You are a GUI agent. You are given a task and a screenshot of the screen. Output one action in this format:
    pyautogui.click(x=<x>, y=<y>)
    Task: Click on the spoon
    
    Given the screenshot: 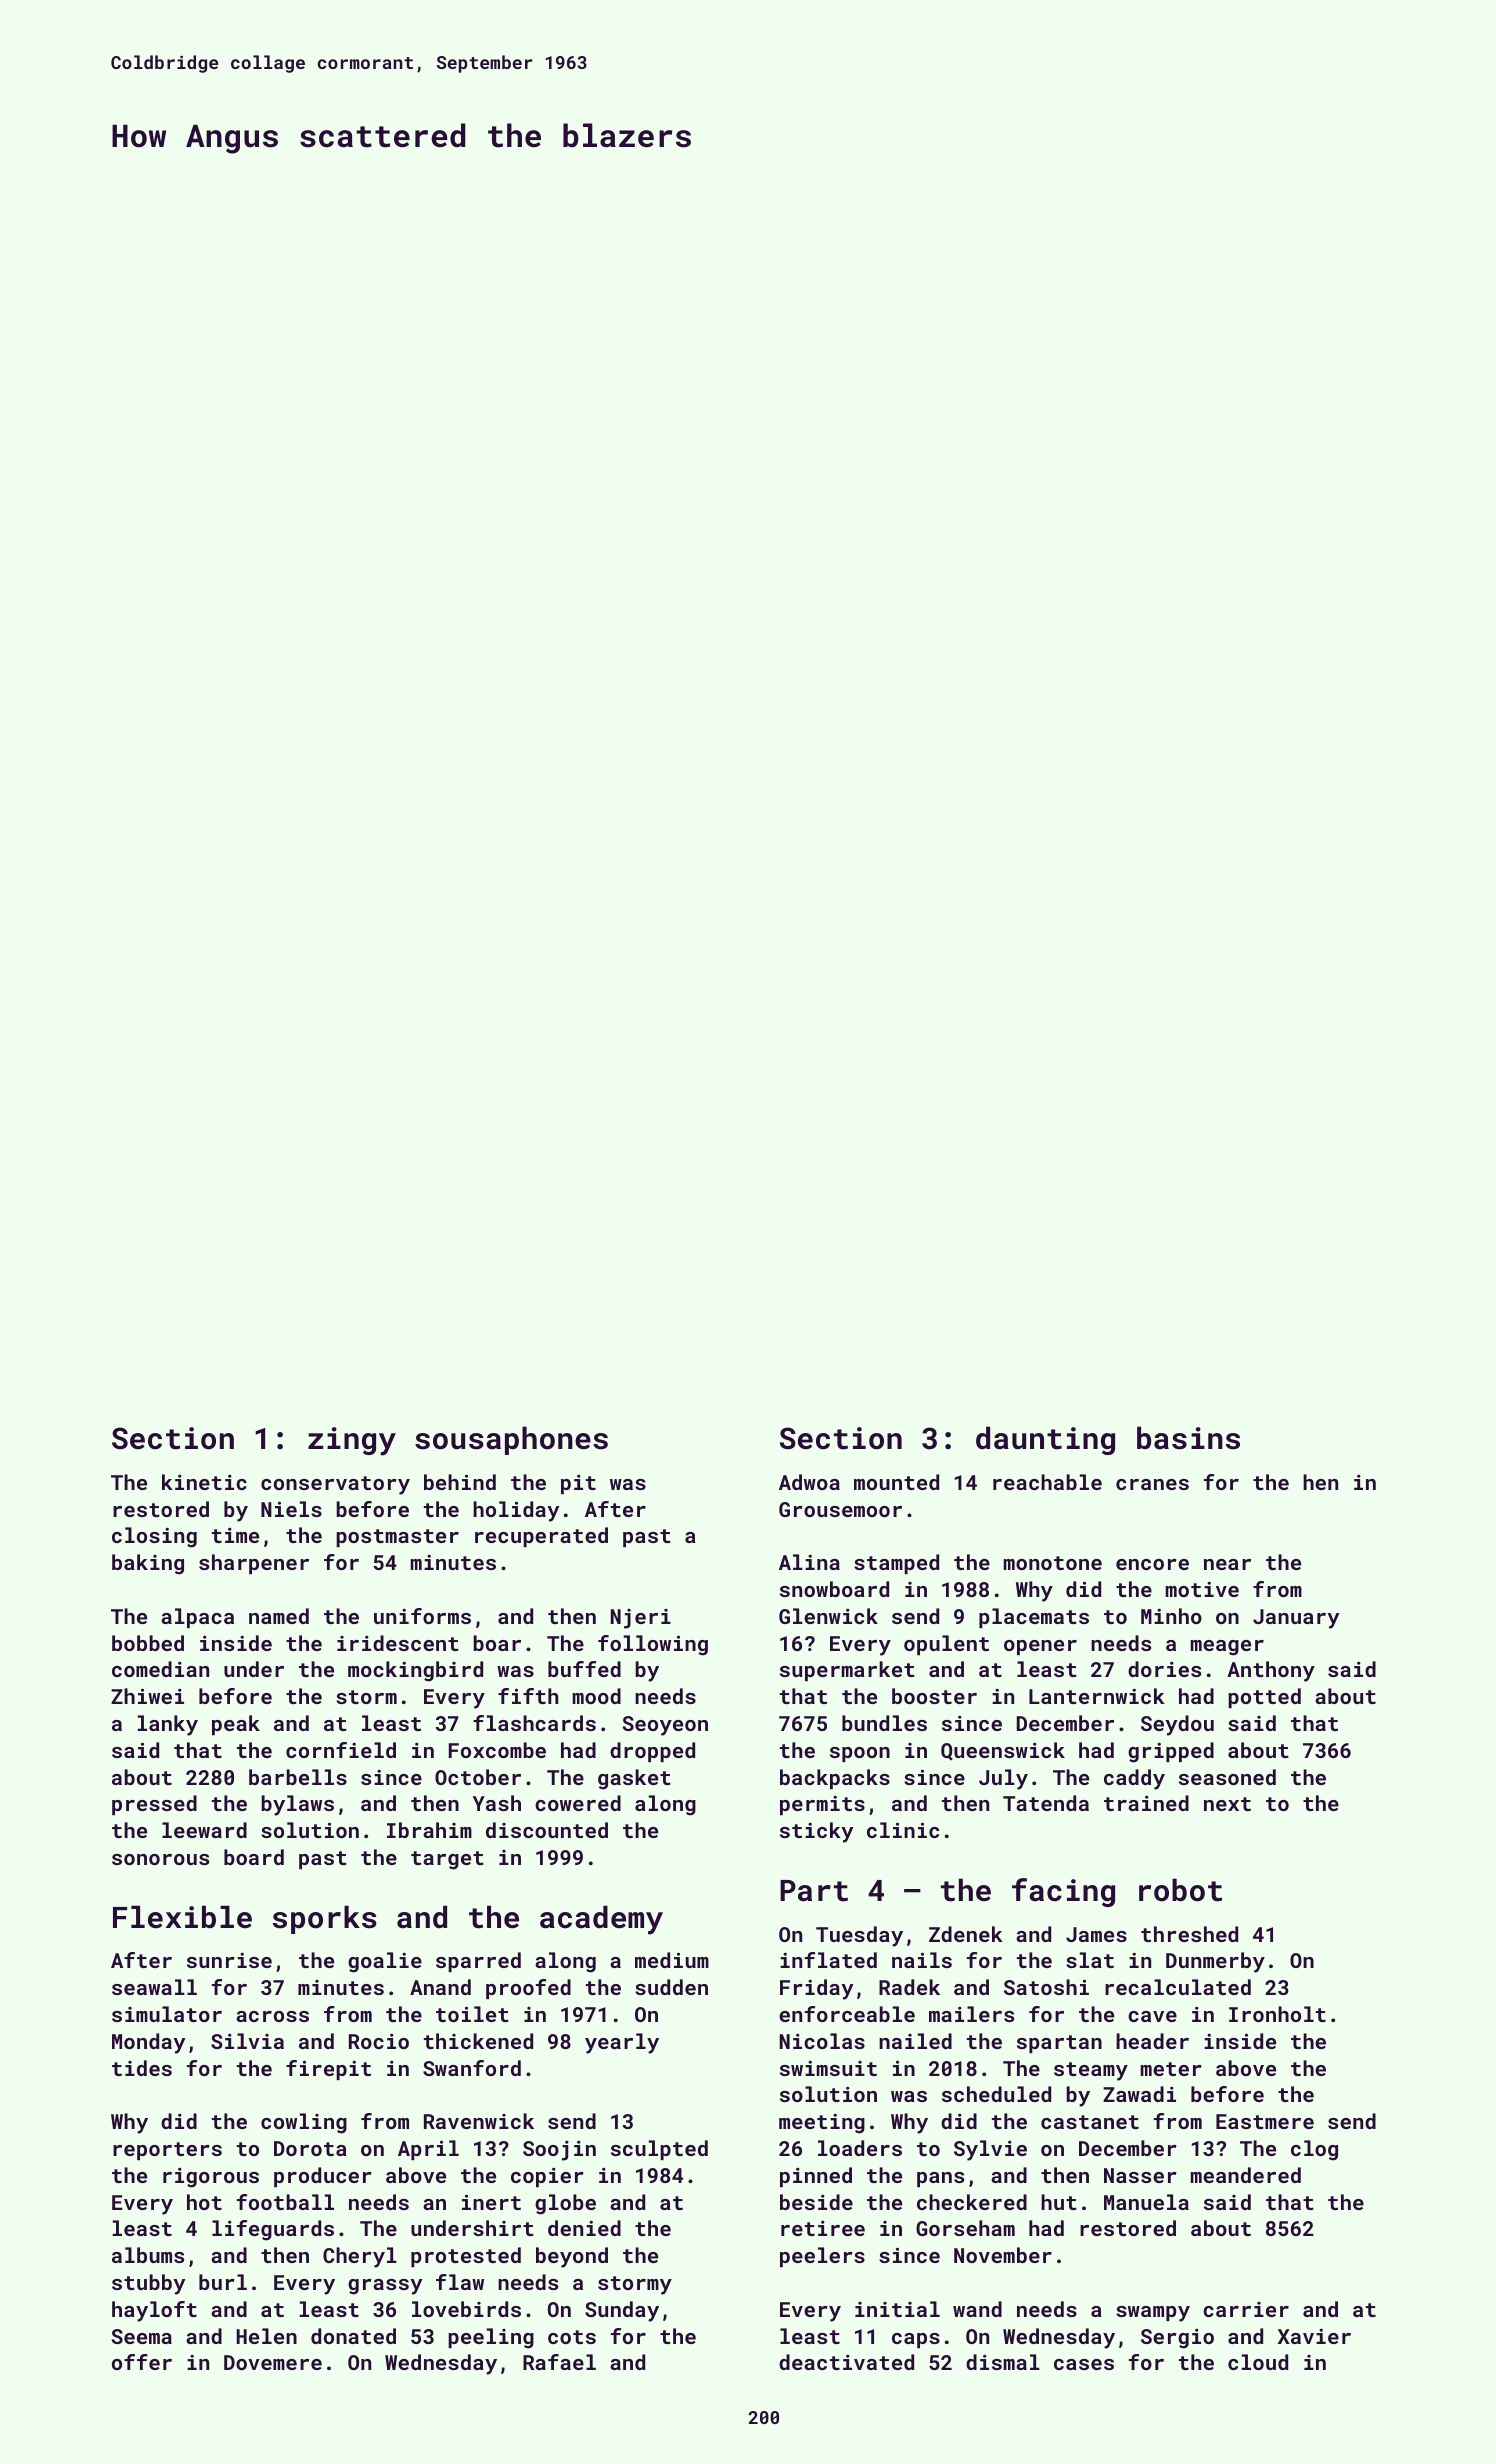 What is the action you would take?
    pyautogui.click(x=860, y=1754)
